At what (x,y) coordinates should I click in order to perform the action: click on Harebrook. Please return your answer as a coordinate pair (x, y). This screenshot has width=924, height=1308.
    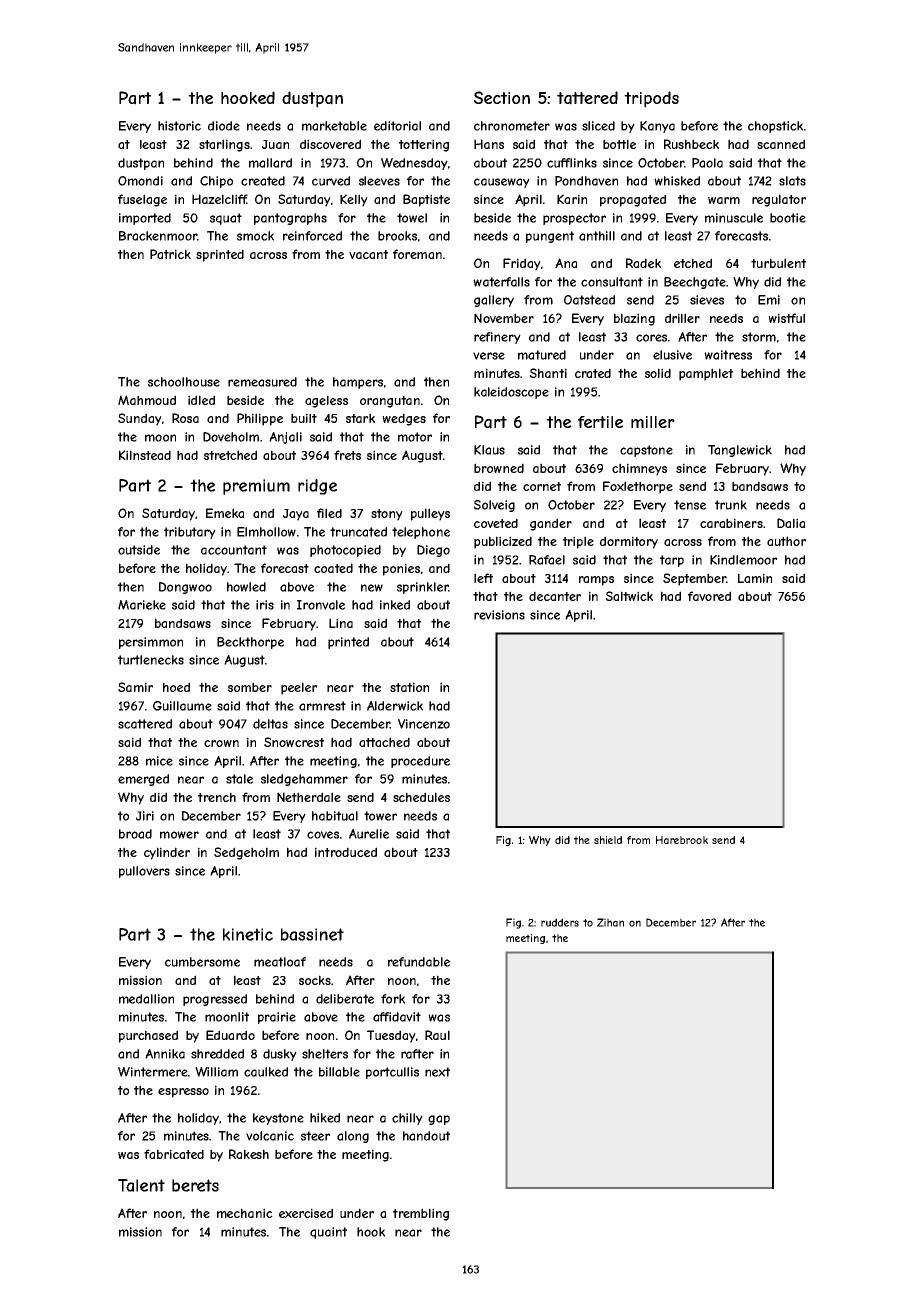
    Looking at the image, I should click on (682, 840).
